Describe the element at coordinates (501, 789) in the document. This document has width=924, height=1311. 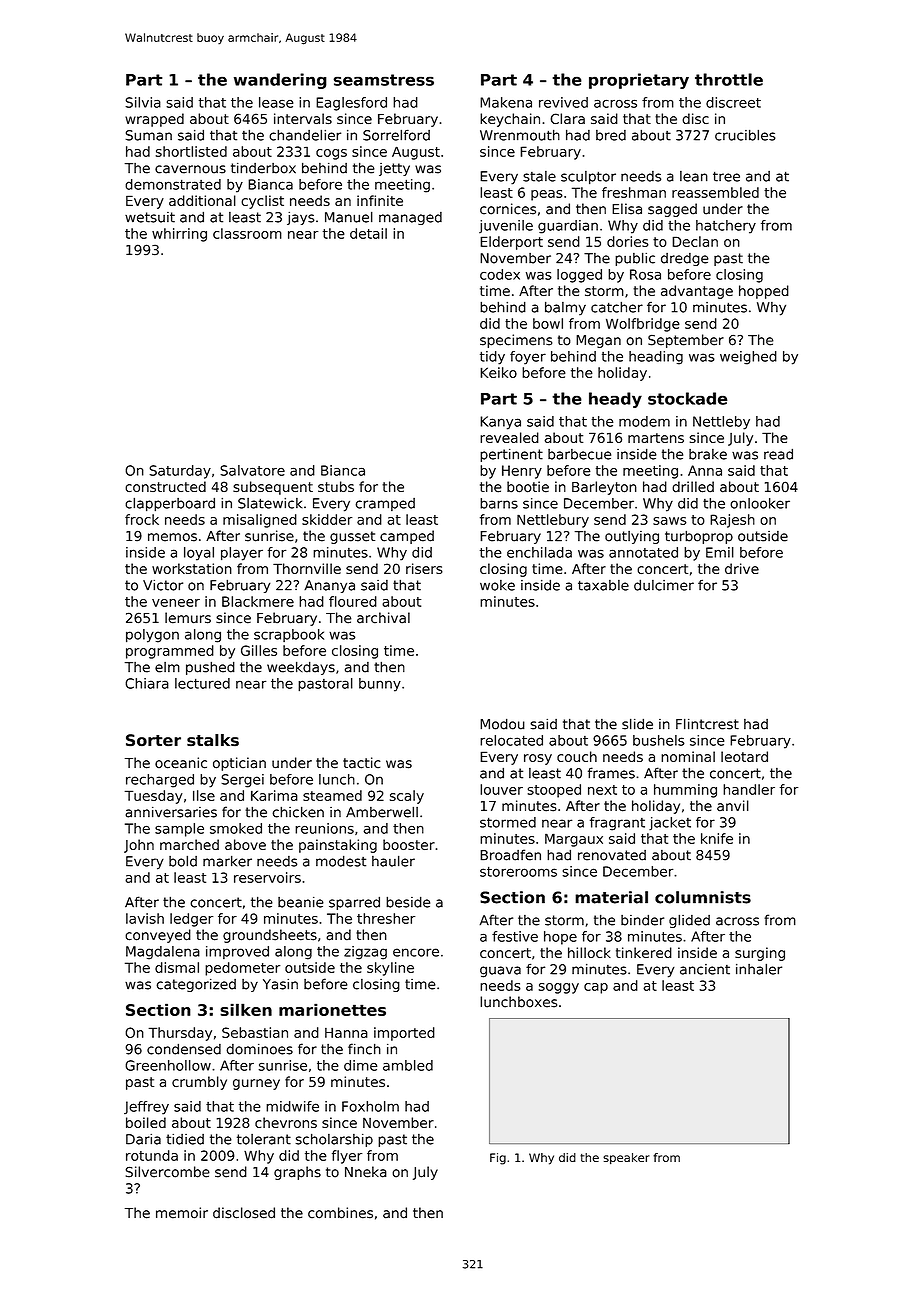
I see `louver` at that location.
